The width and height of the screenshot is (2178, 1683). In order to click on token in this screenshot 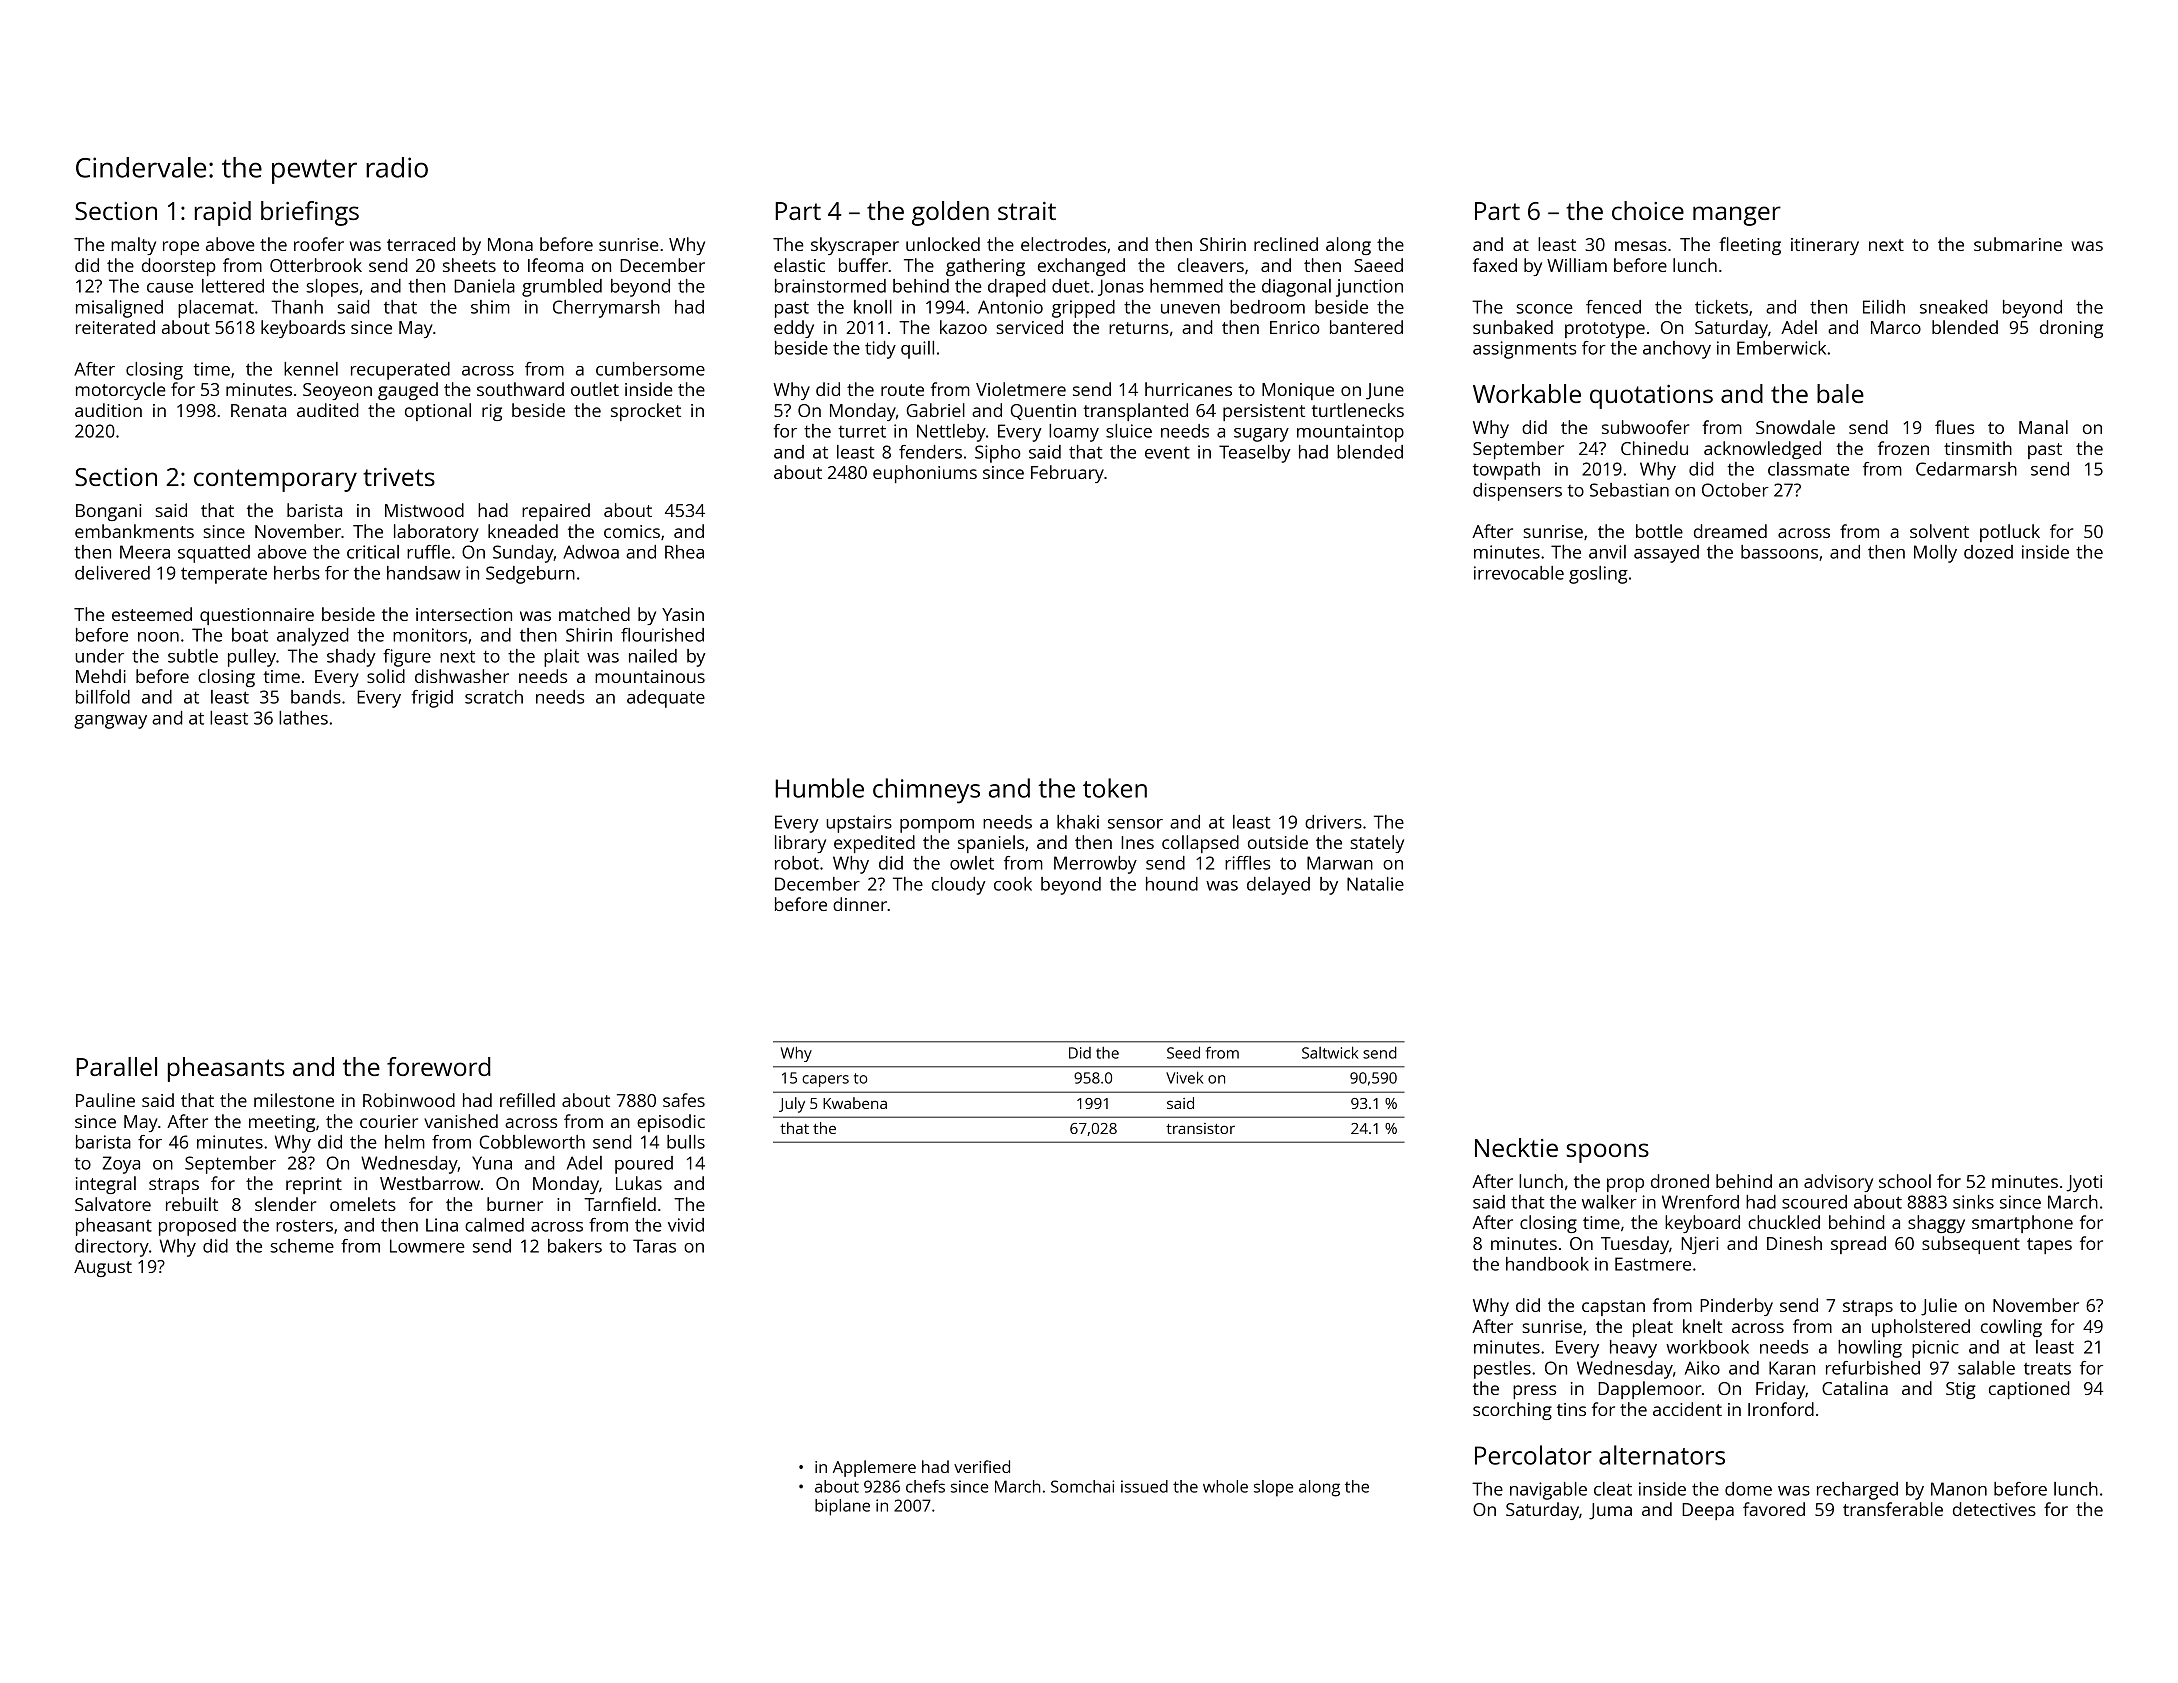, I will do `click(1115, 788)`.
